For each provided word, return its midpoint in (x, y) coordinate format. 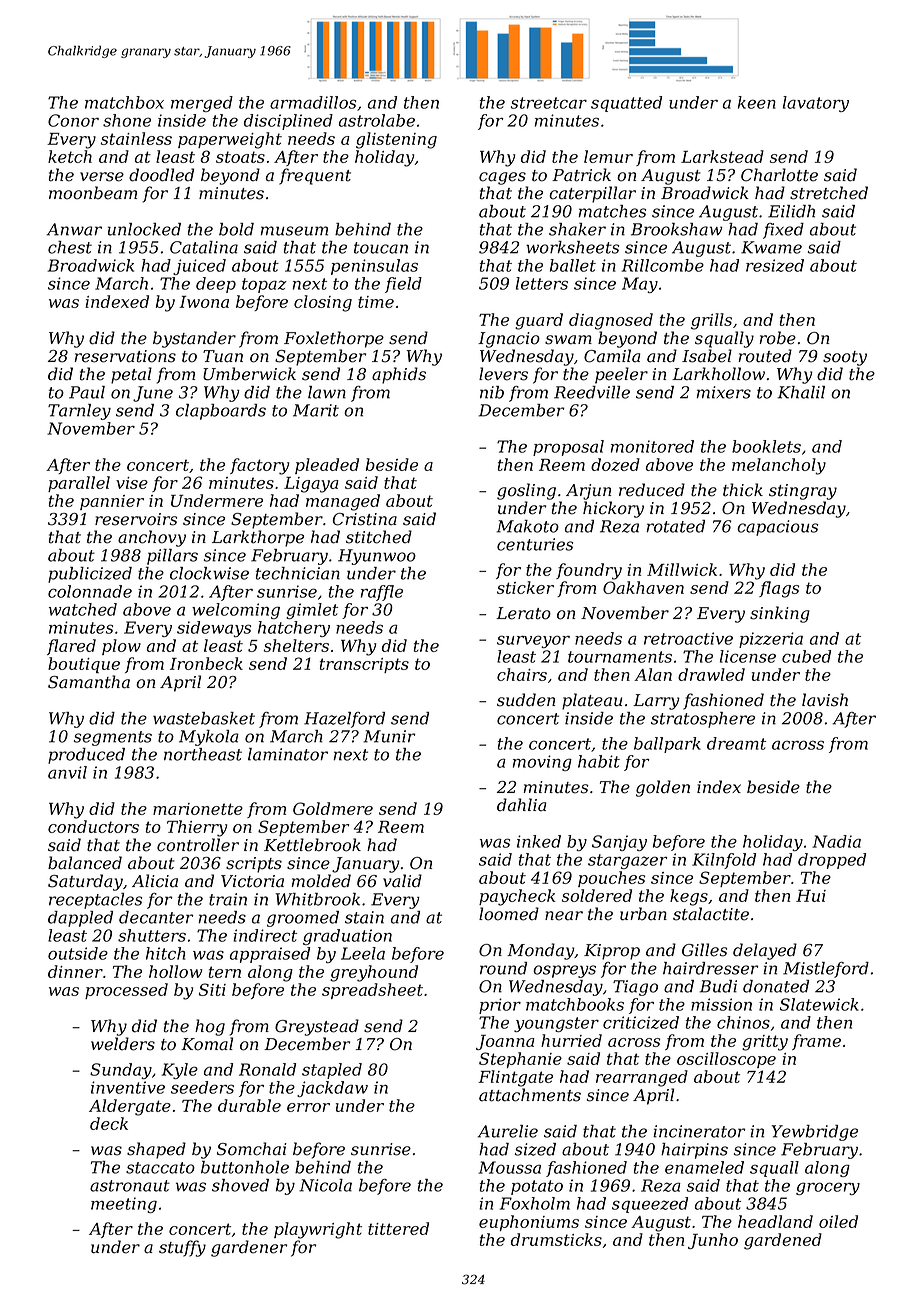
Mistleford (826, 970)
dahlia (521, 805)
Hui (811, 896)
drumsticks (556, 1239)
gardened (783, 1241)
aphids (399, 375)
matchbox (124, 102)
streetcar (549, 103)
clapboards (221, 412)
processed (126, 991)
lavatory (816, 104)
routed (765, 356)
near (564, 916)
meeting (124, 1205)
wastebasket (204, 718)
